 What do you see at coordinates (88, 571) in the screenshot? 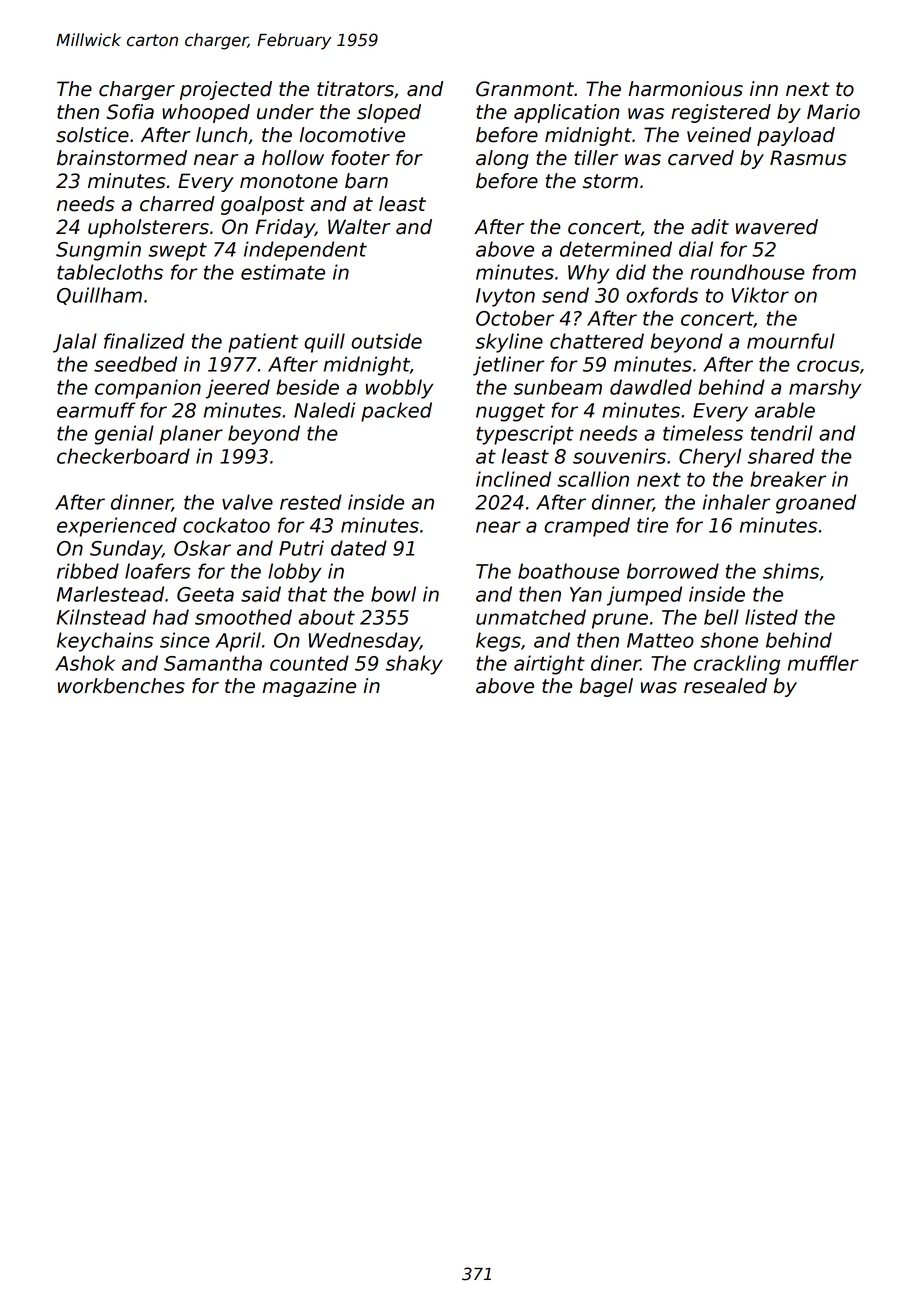
I see `ribbed` at bounding box center [88, 571].
